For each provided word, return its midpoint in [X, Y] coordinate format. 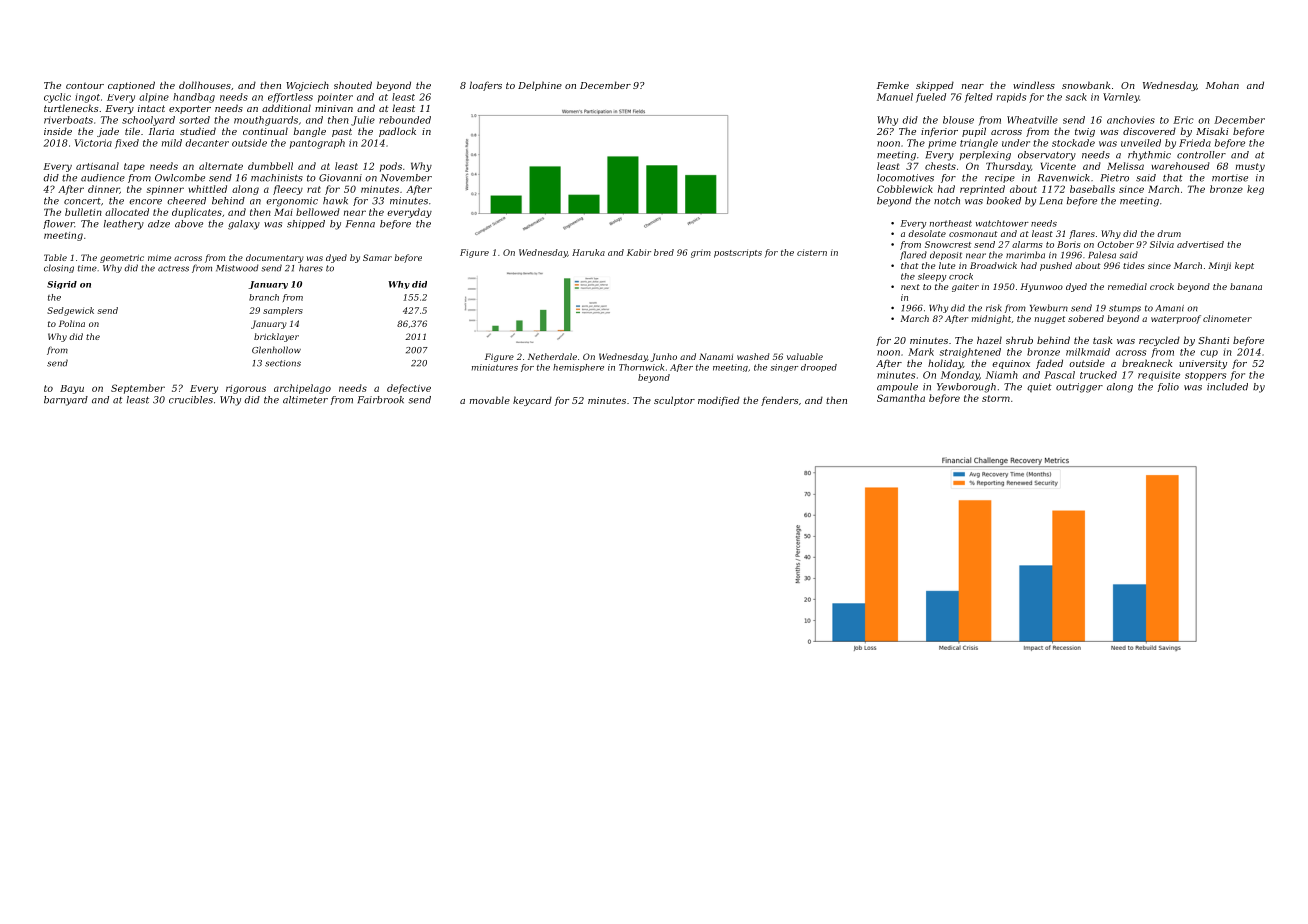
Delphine [540, 86]
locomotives [905, 178]
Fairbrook [381, 400]
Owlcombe [180, 178]
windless [1034, 85]
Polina [72, 323]
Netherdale [552, 356]
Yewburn [1049, 308]
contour [85, 85]
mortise [1230, 178]
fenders [779, 401]
